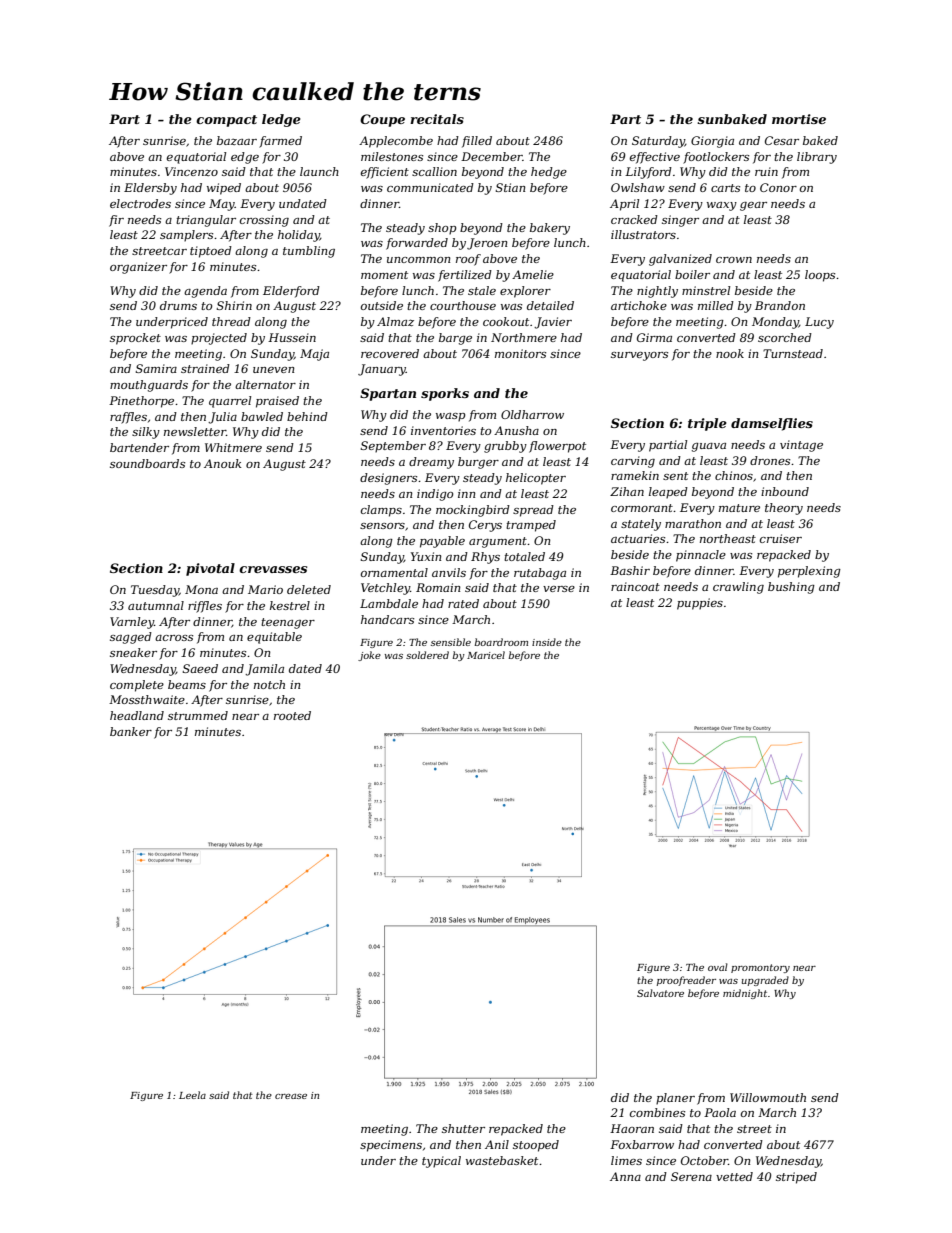 The image size is (952, 1233). I want to click on verse, so click(559, 589).
